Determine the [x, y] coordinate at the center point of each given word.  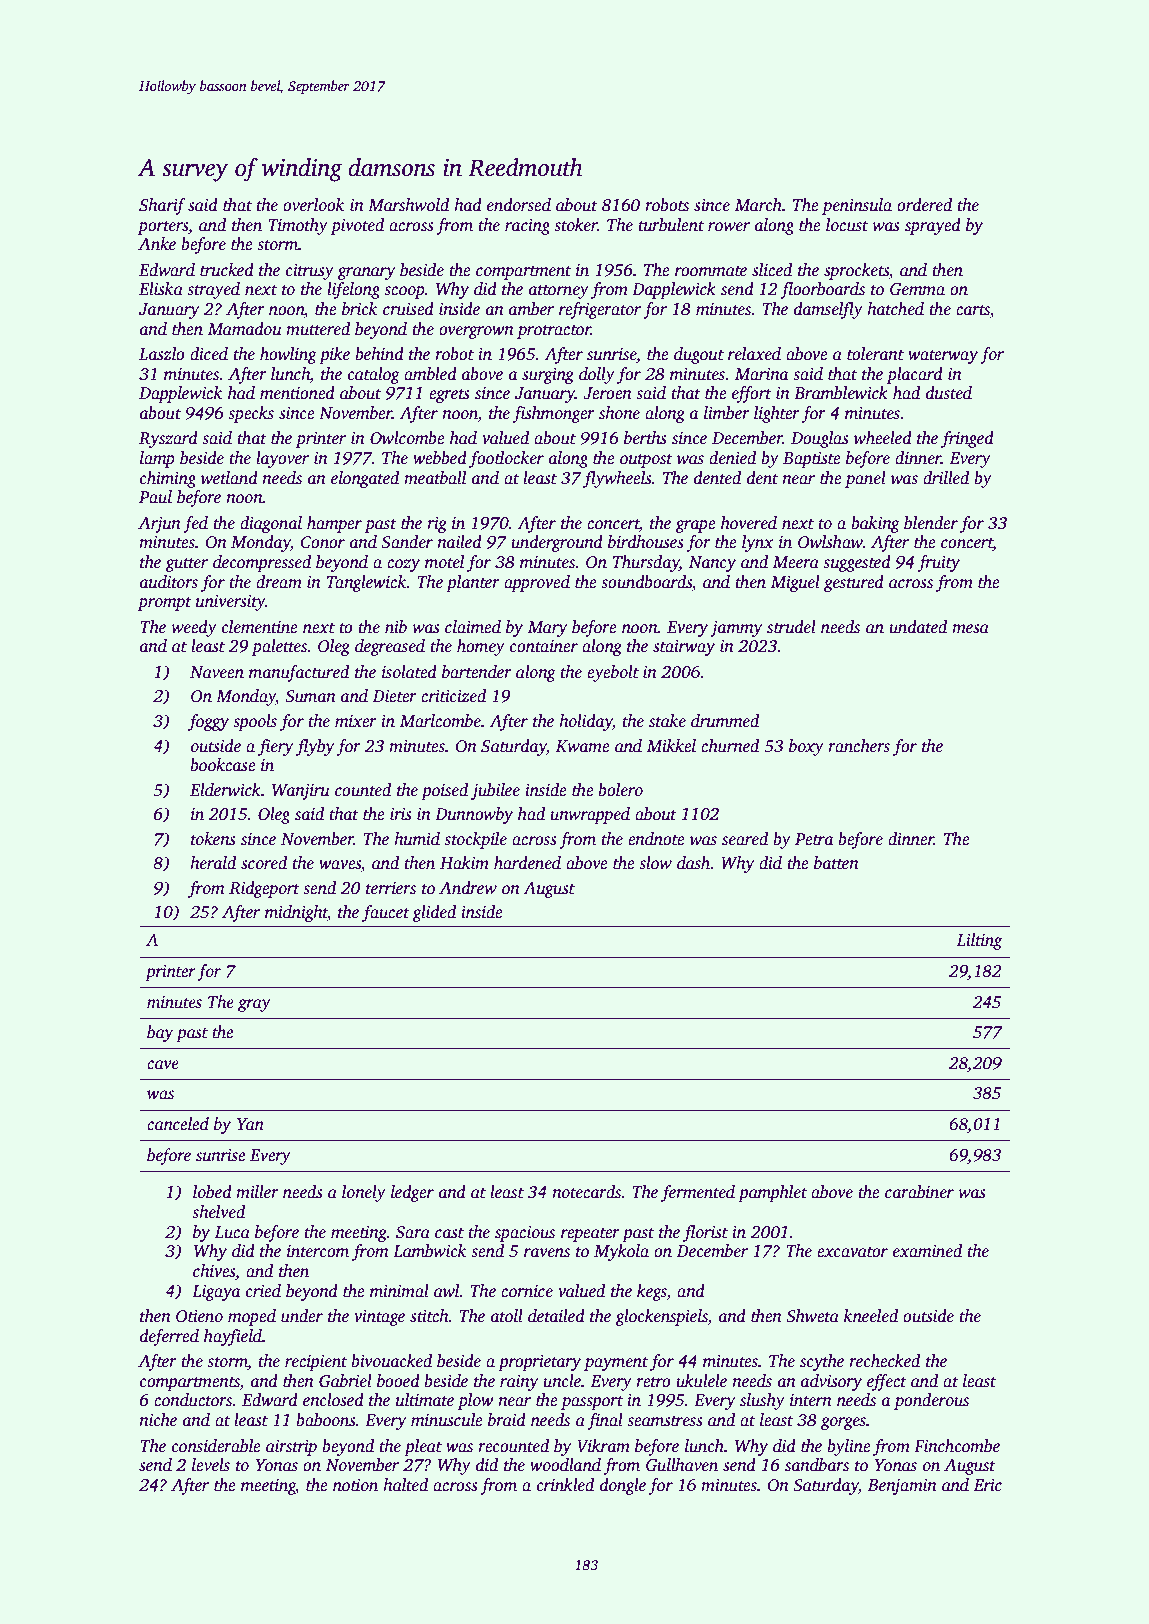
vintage [379, 1318]
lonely [364, 1193]
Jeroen [607, 393]
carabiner [919, 1192]
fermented [698, 1193]
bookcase [223, 765]
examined [927, 1251]
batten [836, 863]
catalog [374, 375]
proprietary [539, 1363]
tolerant [875, 354]
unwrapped [590, 815]
